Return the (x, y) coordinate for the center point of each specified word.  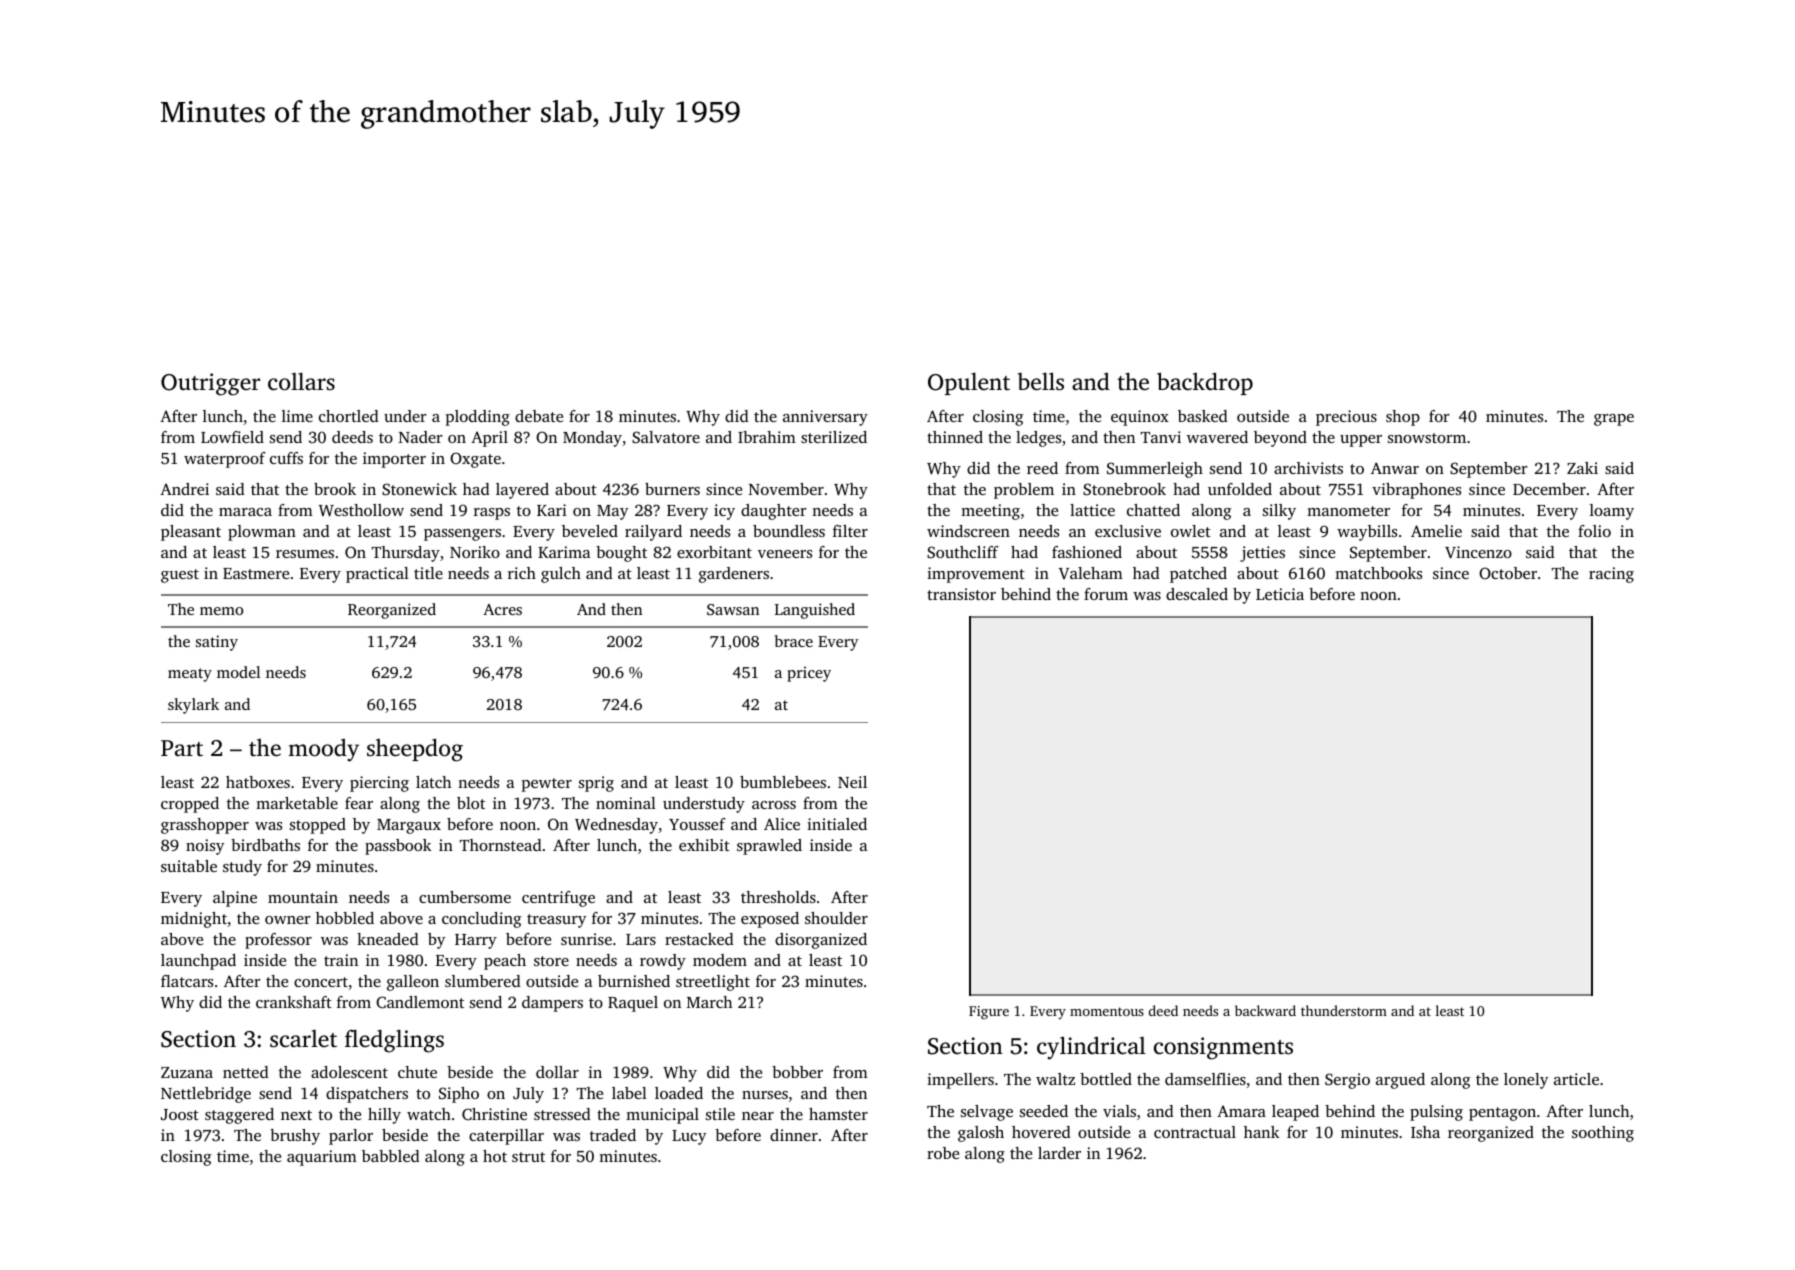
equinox (1140, 418)
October (1508, 573)
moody (323, 750)
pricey (809, 674)
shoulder (836, 918)
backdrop (1205, 383)
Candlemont (420, 1002)
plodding (478, 418)
